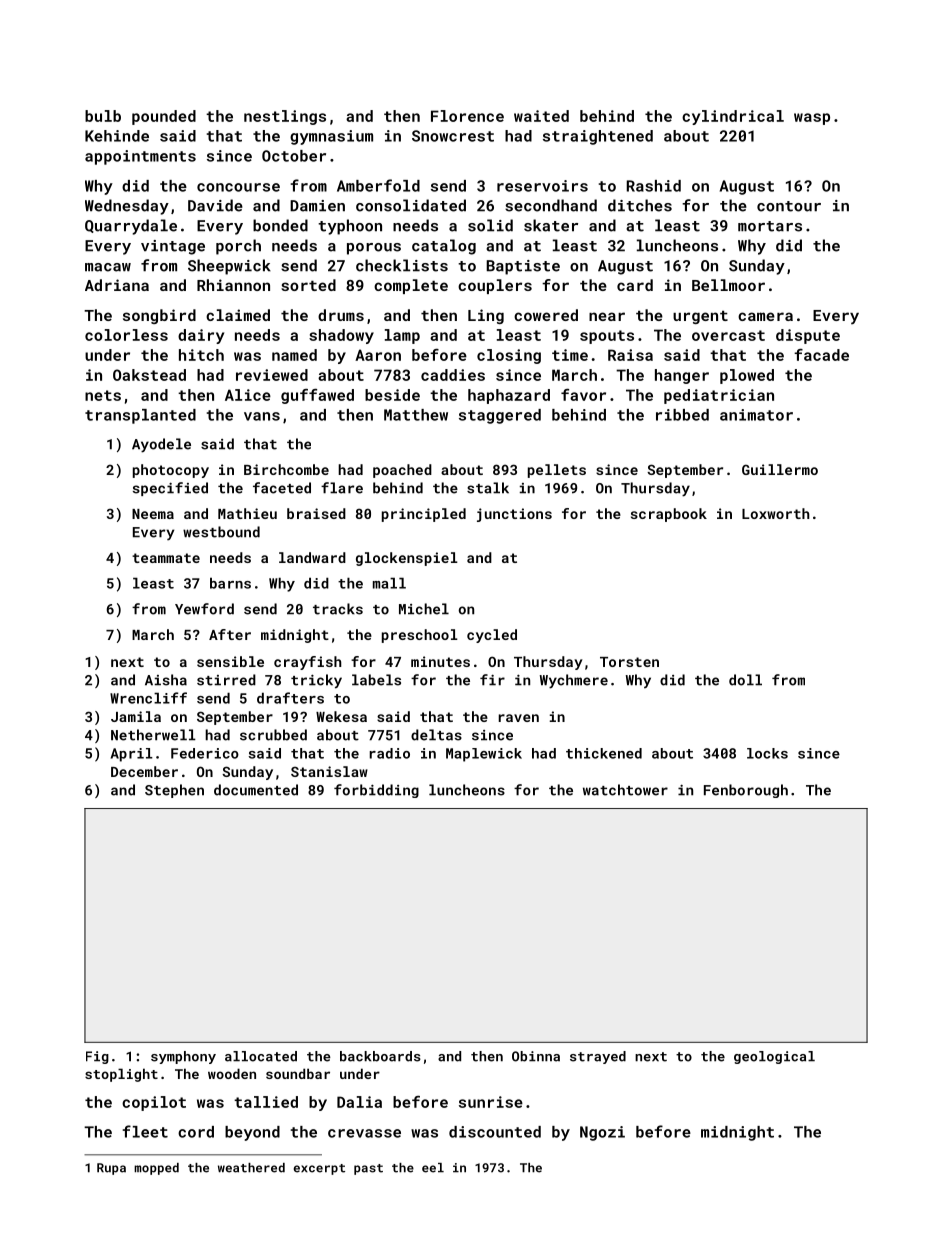  What do you see at coordinates (654, 186) in the screenshot?
I see `Rashid` at bounding box center [654, 186].
